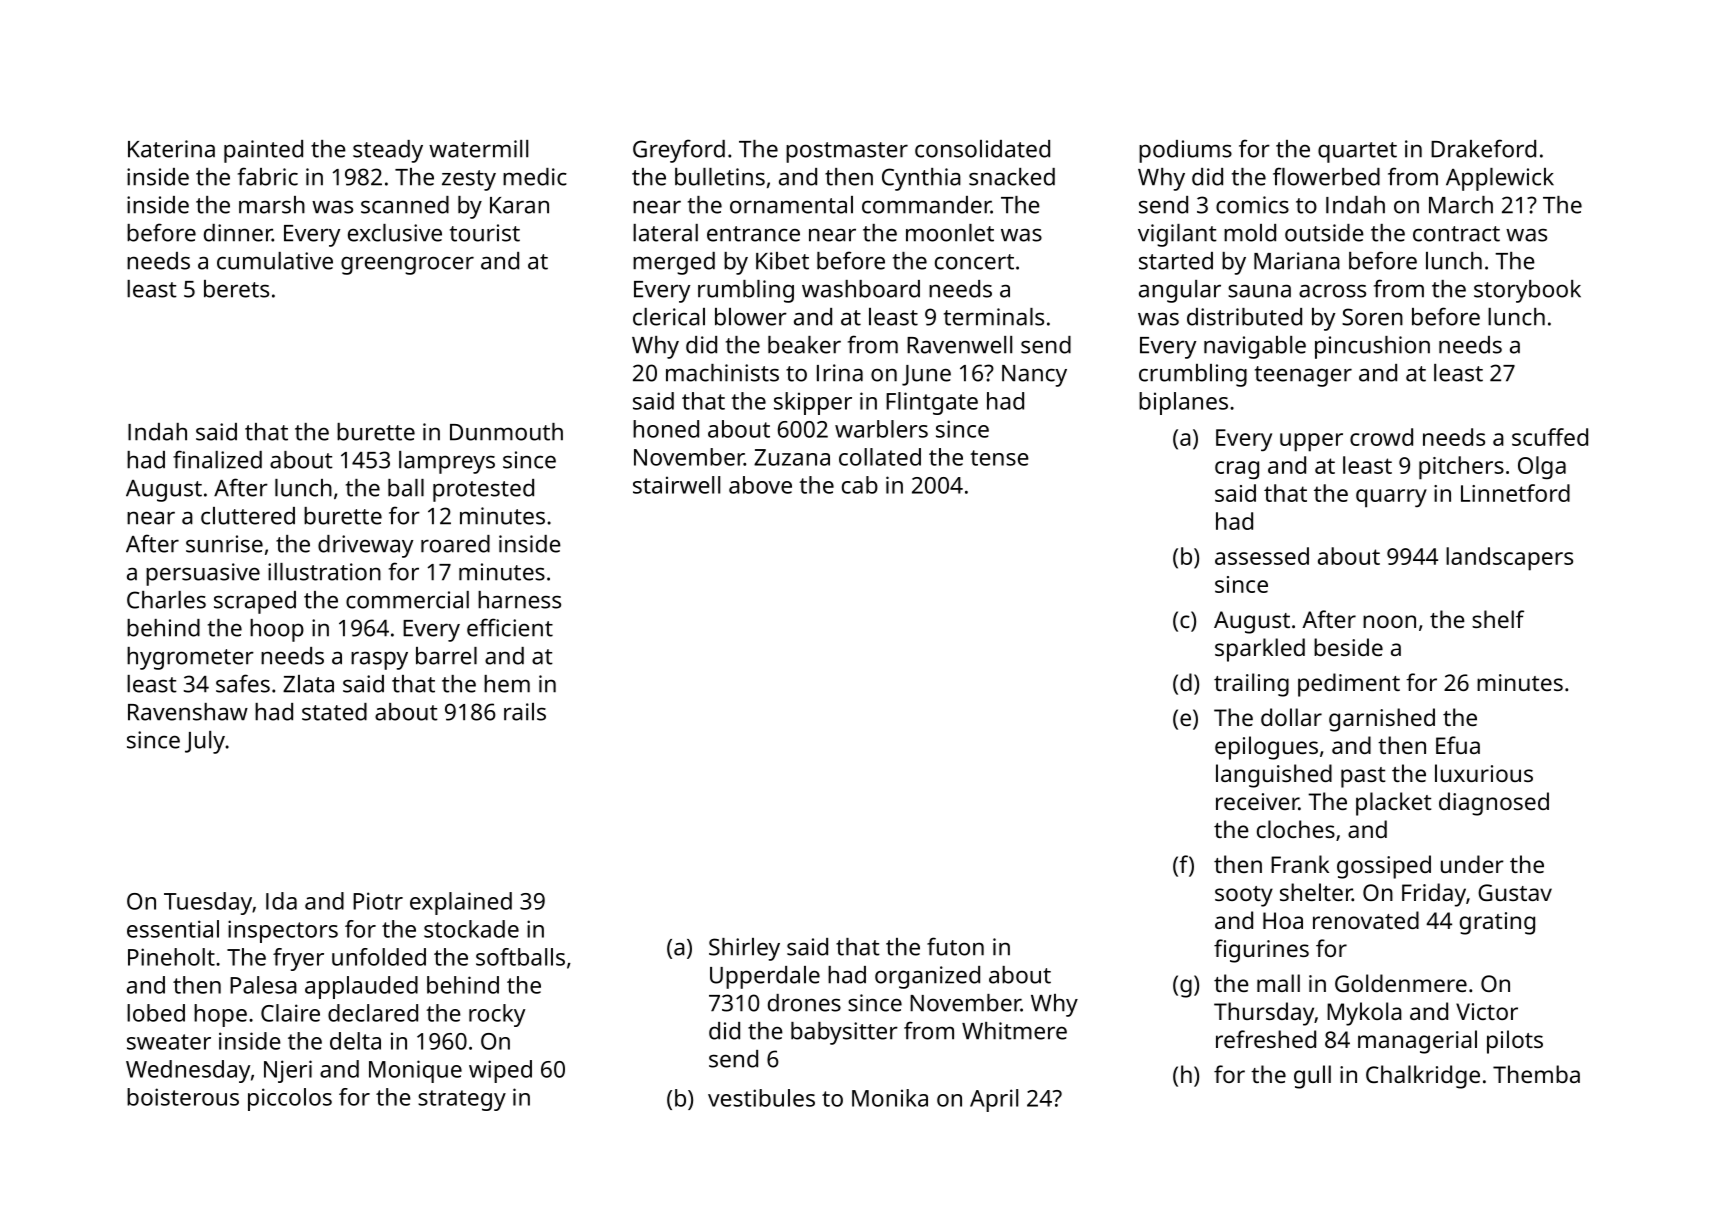 The width and height of the screenshot is (1718, 1215). I want to click on shelf, so click(1498, 619).
